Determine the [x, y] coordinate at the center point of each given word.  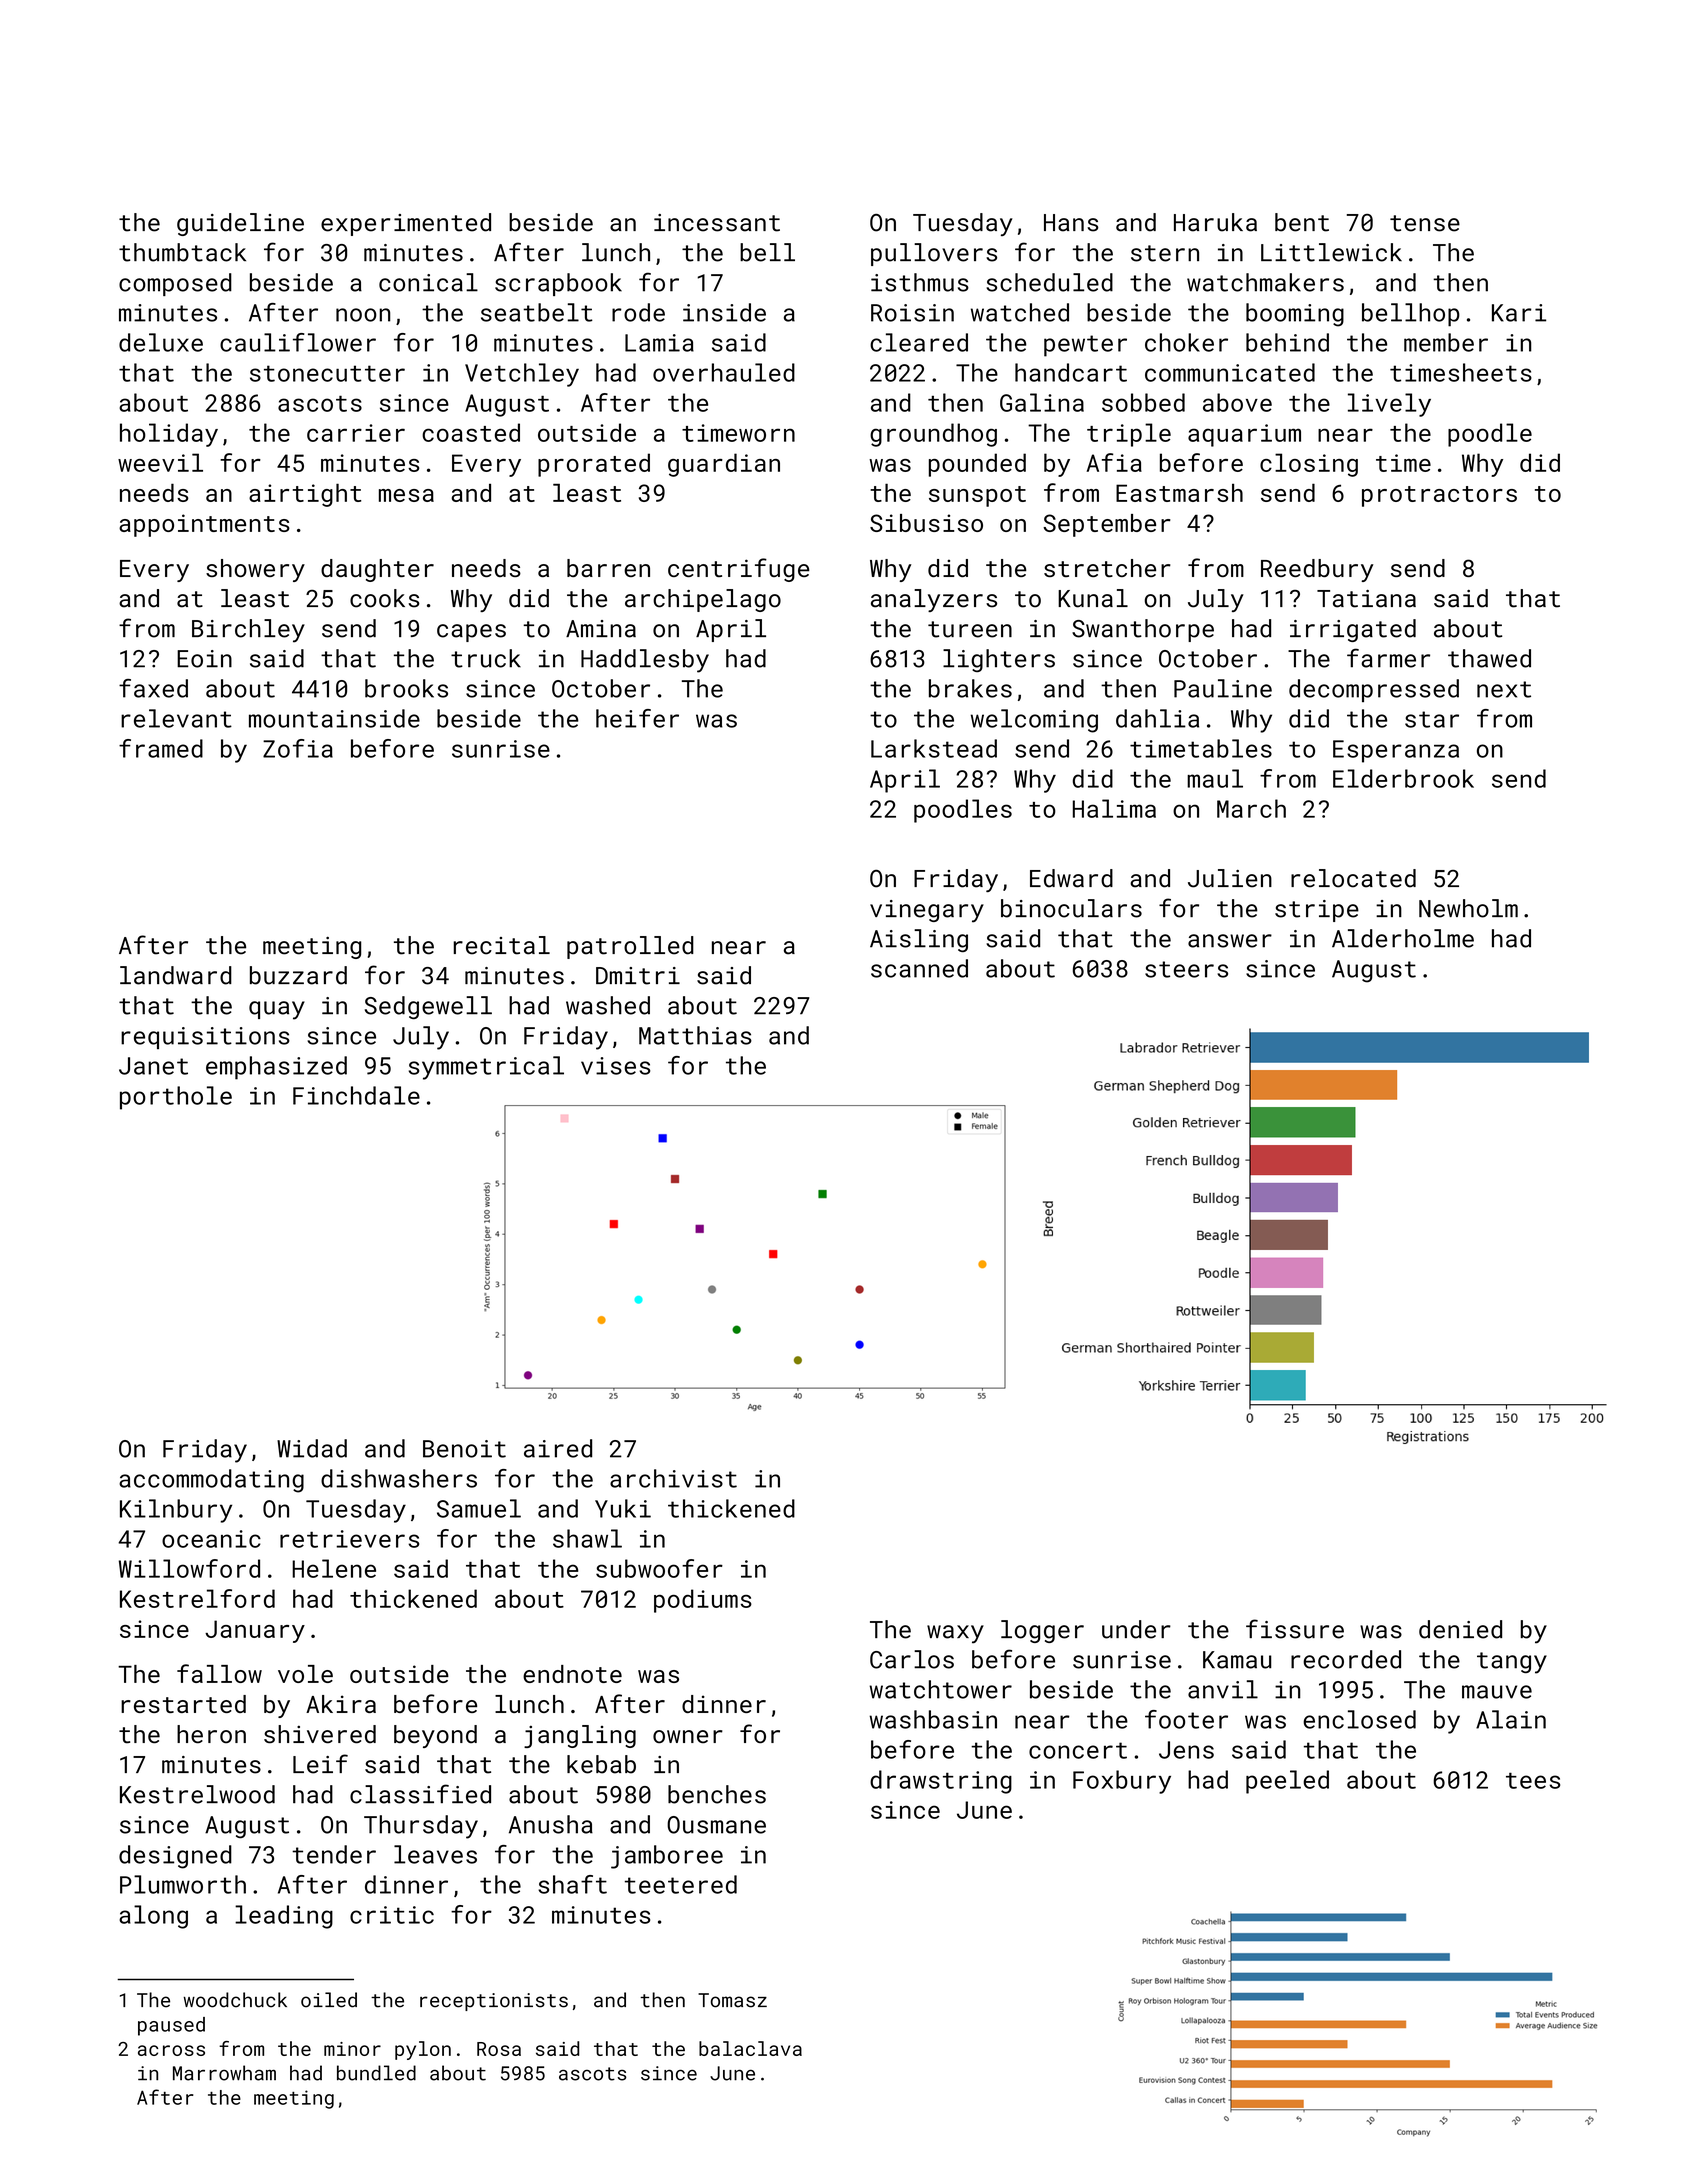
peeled [1287, 1782]
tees [1533, 1780]
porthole [176, 1098]
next [1504, 689]
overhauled [724, 372]
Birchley [248, 631]
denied [1460, 1629]
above [1237, 402]
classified [420, 1794]
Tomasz [732, 2000]
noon [363, 315]
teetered [681, 1884]
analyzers [934, 600]
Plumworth [183, 1884]
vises [615, 1066]
